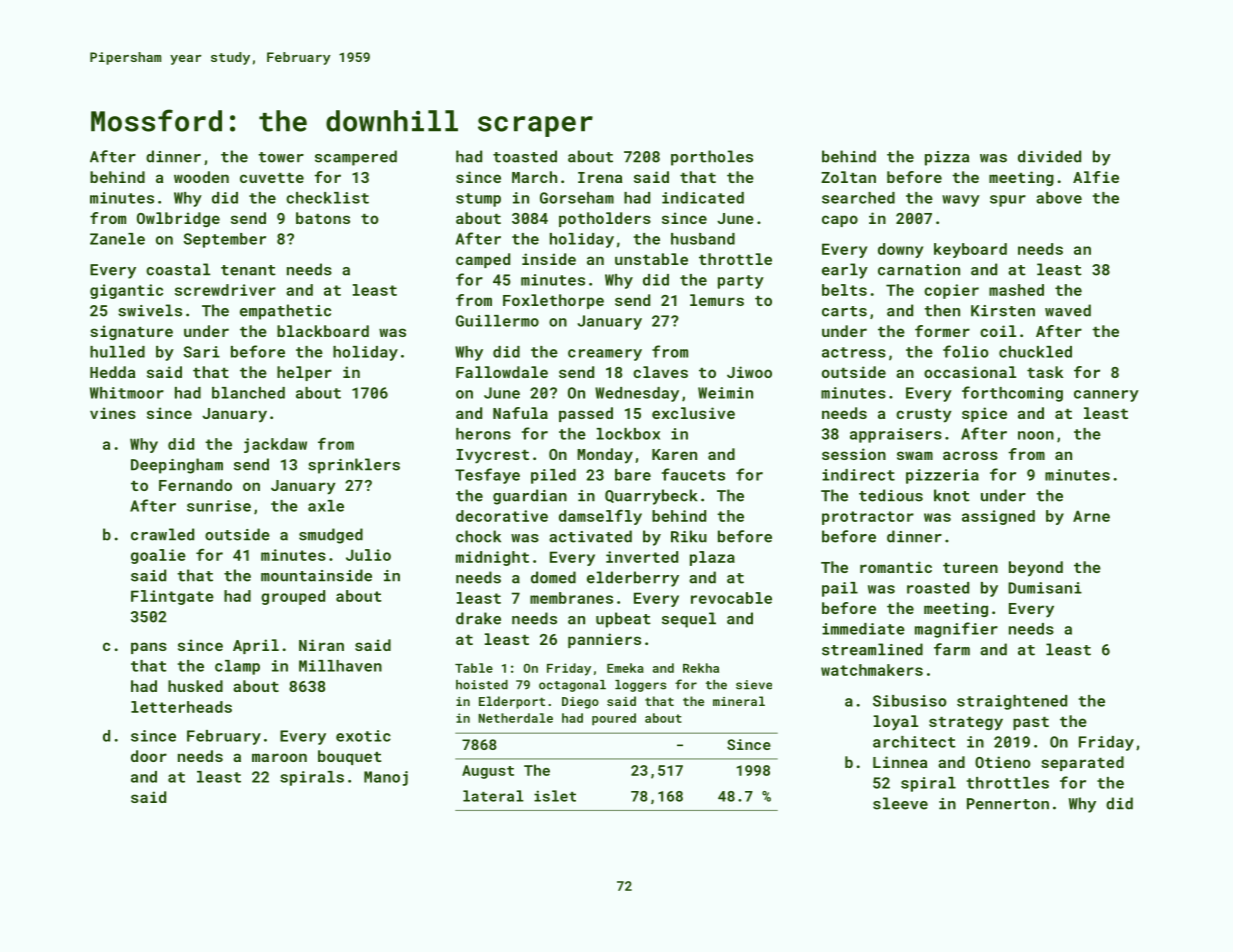 The height and width of the document is (952, 1233). I want to click on hulled, so click(117, 352).
